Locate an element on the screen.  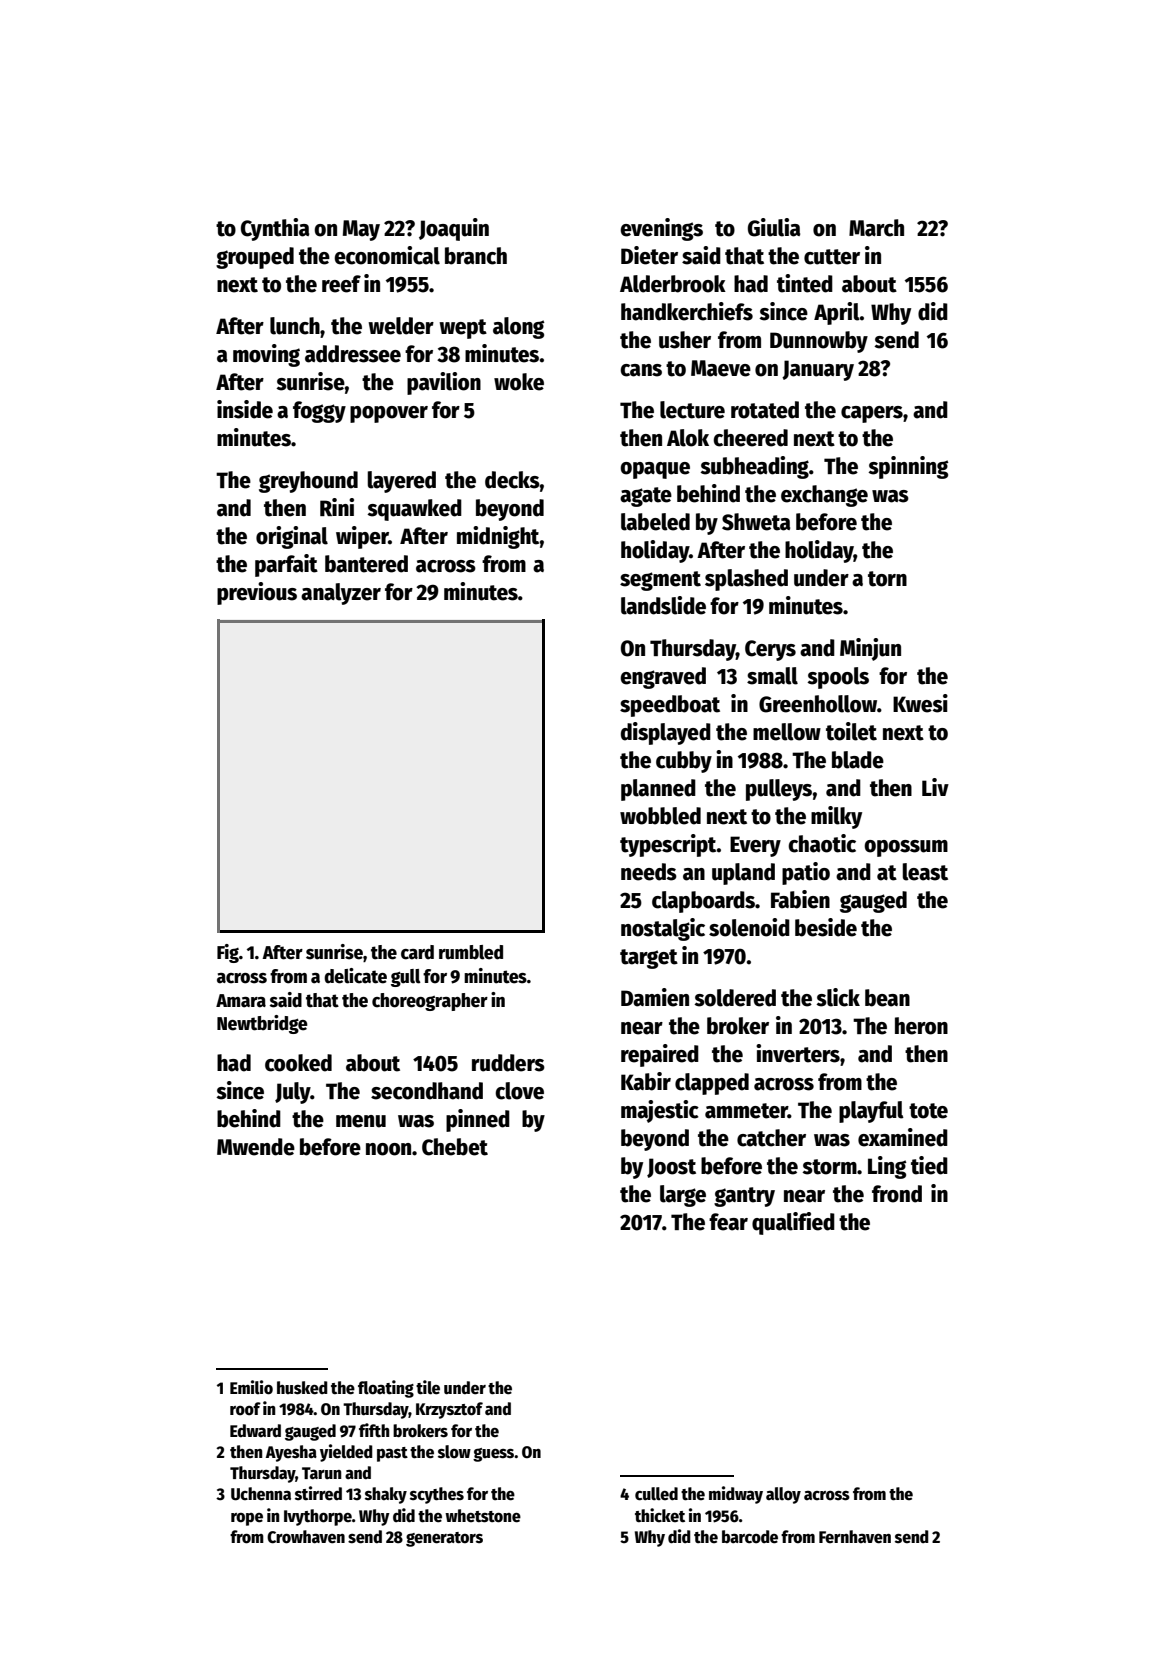
evenings is located at coordinates (661, 229).
